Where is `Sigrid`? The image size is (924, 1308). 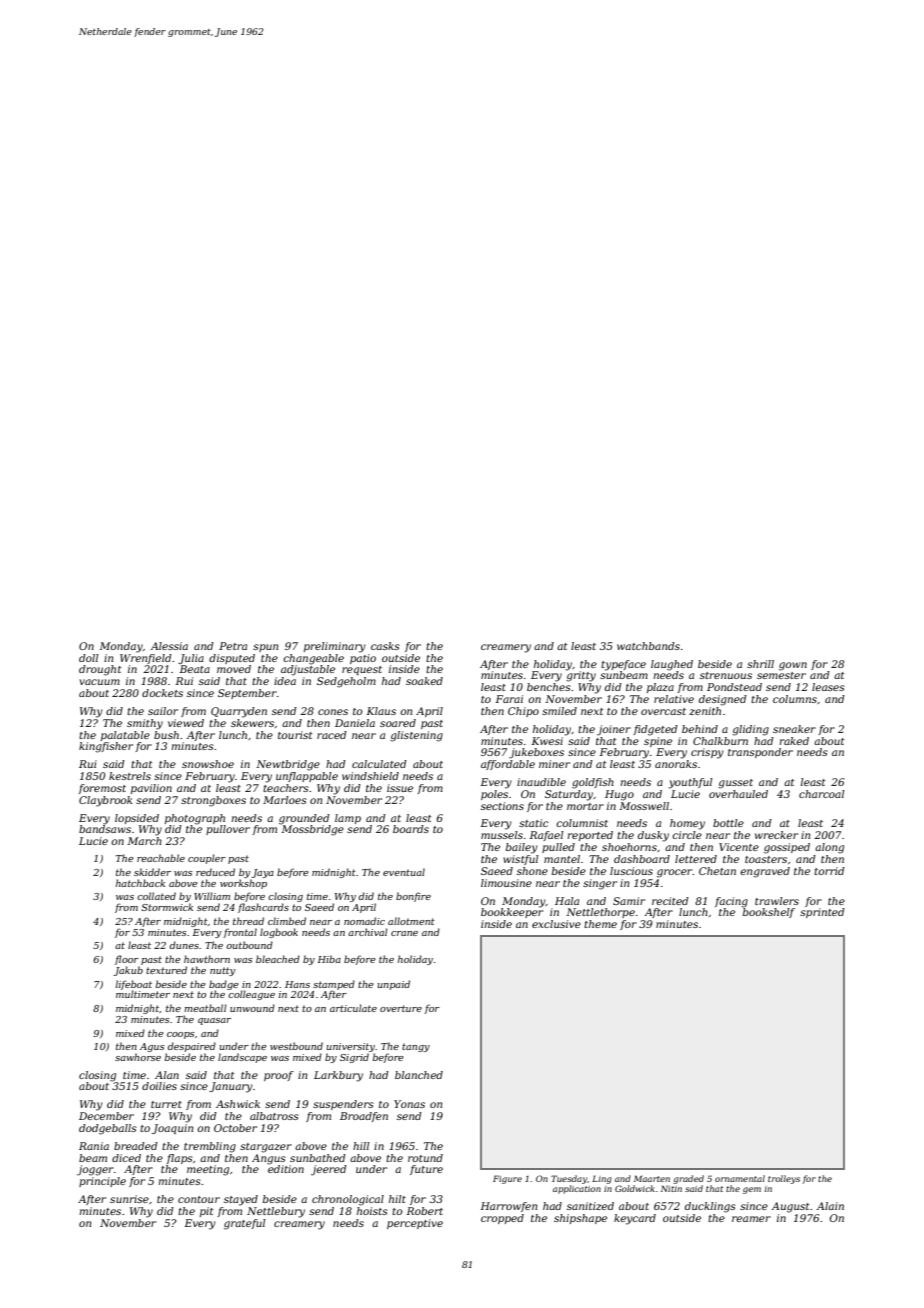 Sigrid is located at coordinates (354, 1058).
